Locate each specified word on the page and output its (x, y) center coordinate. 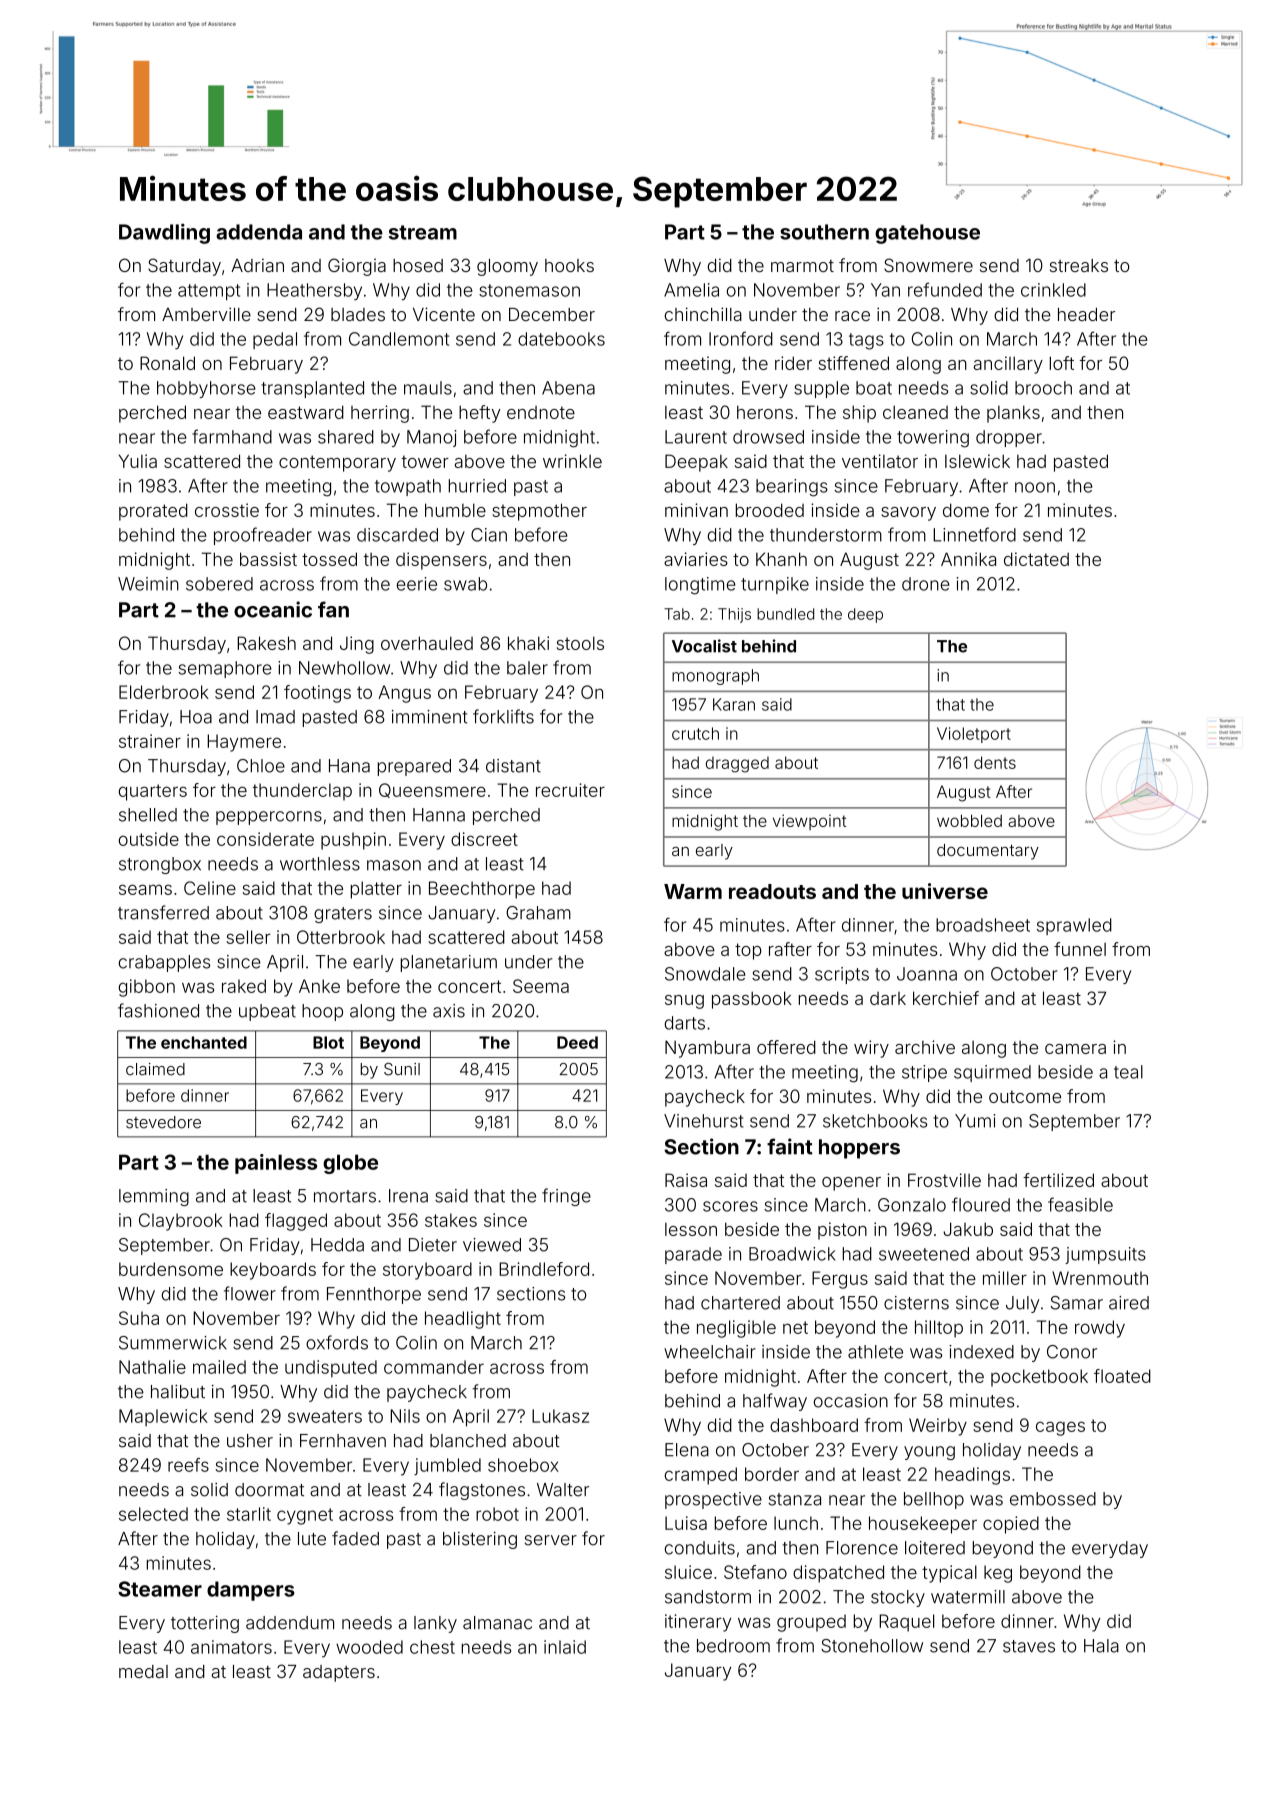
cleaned (915, 412)
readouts (772, 891)
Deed (577, 1042)
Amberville (206, 314)
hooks (569, 265)
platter (376, 890)
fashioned (158, 1010)
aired (1129, 1303)
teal (1128, 1072)
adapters (339, 1673)
